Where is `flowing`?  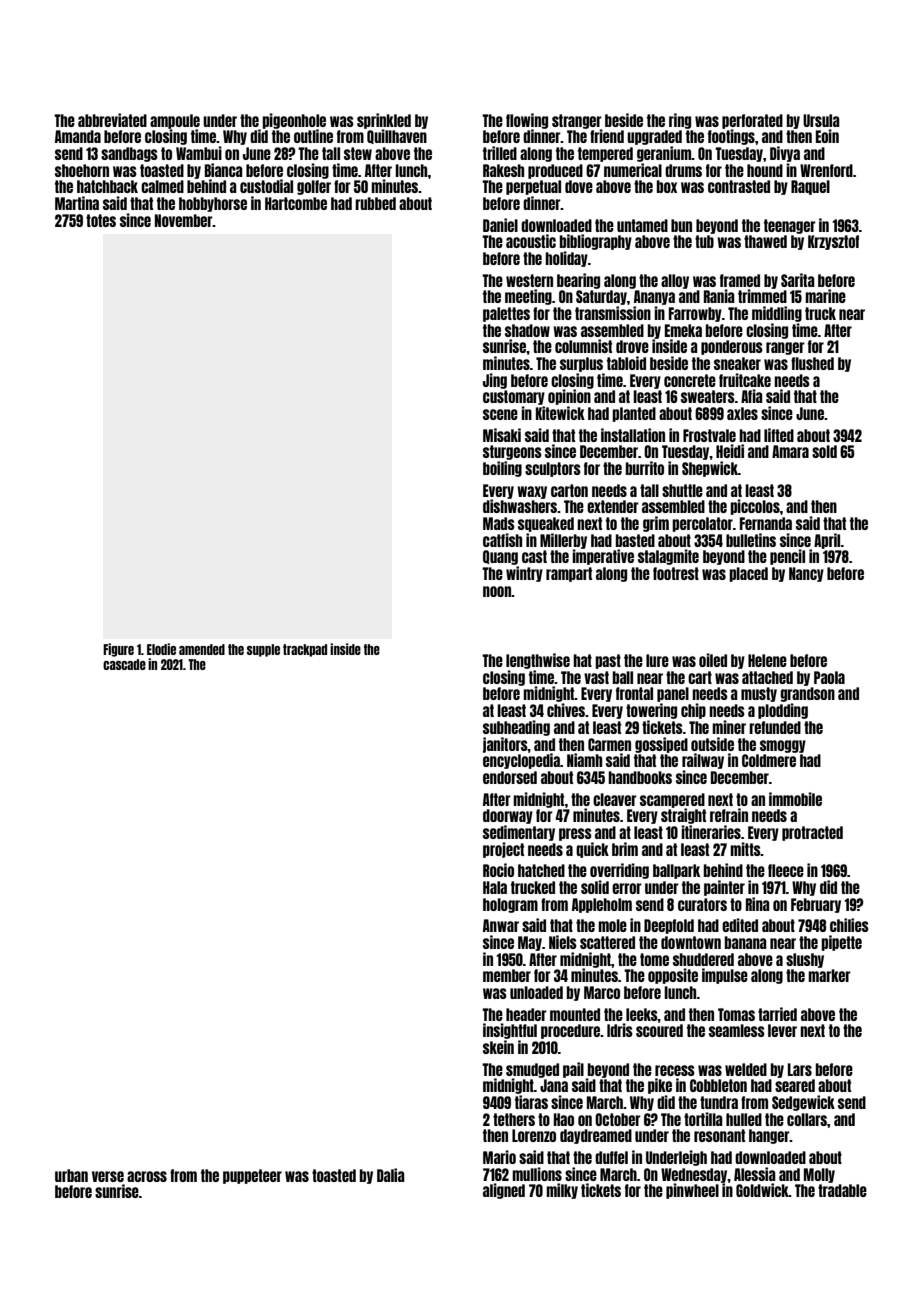 flowing is located at coordinates (527, 121).
